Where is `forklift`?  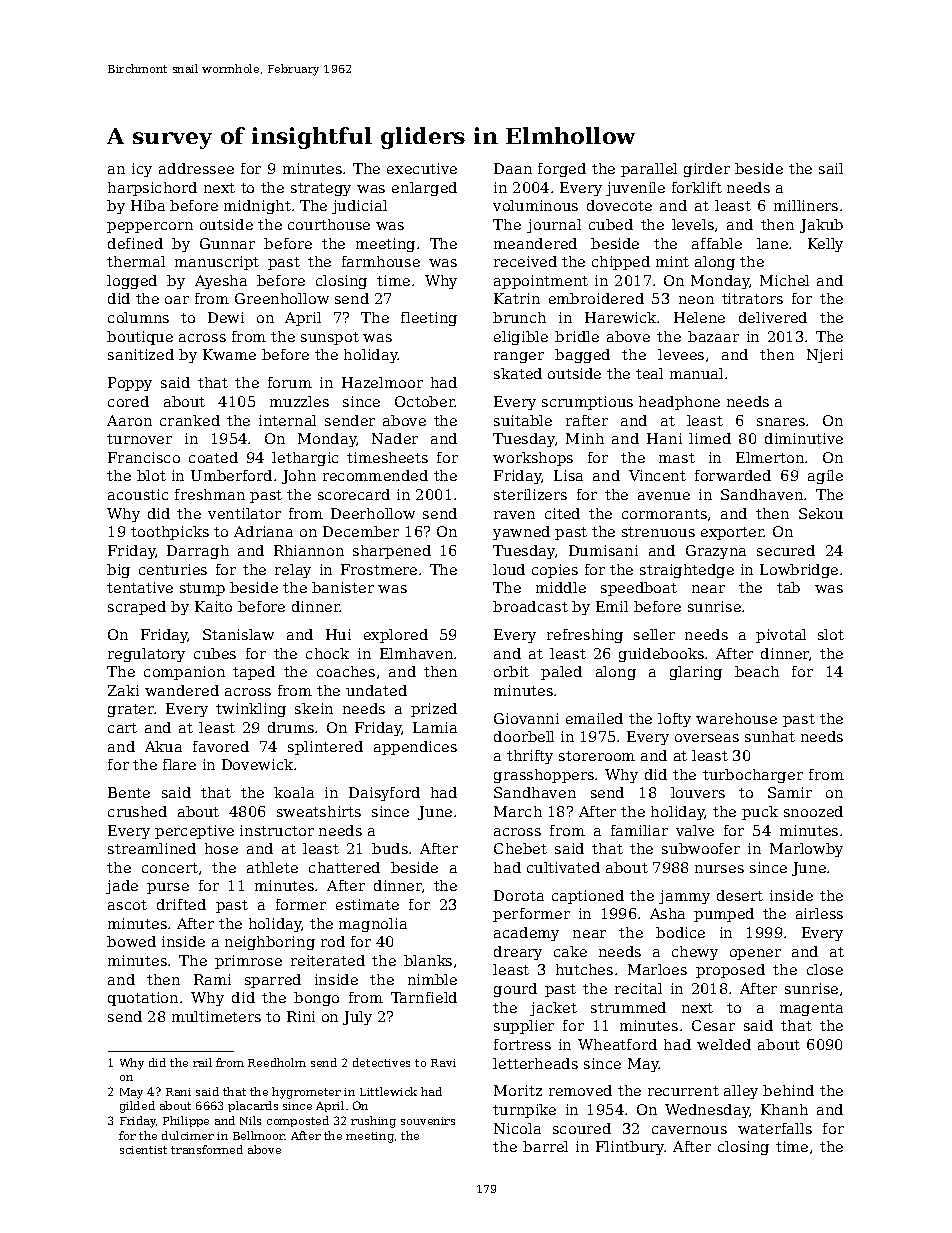 forklift is located at coordinates (697, 187).
